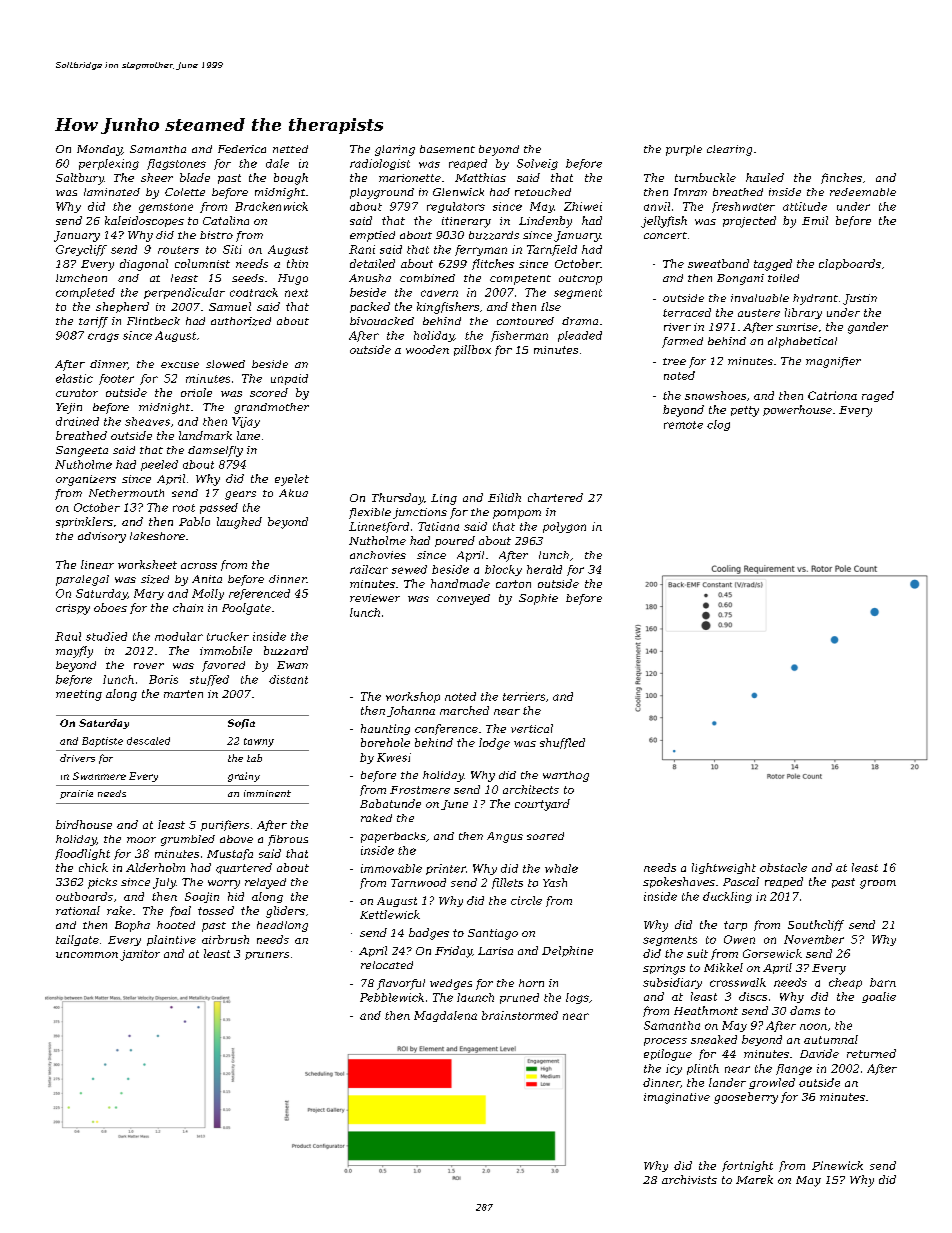  What do you see at coordinates (816, 925) in the image?
I see `Southcliff` at bounding box center [816, 925].
